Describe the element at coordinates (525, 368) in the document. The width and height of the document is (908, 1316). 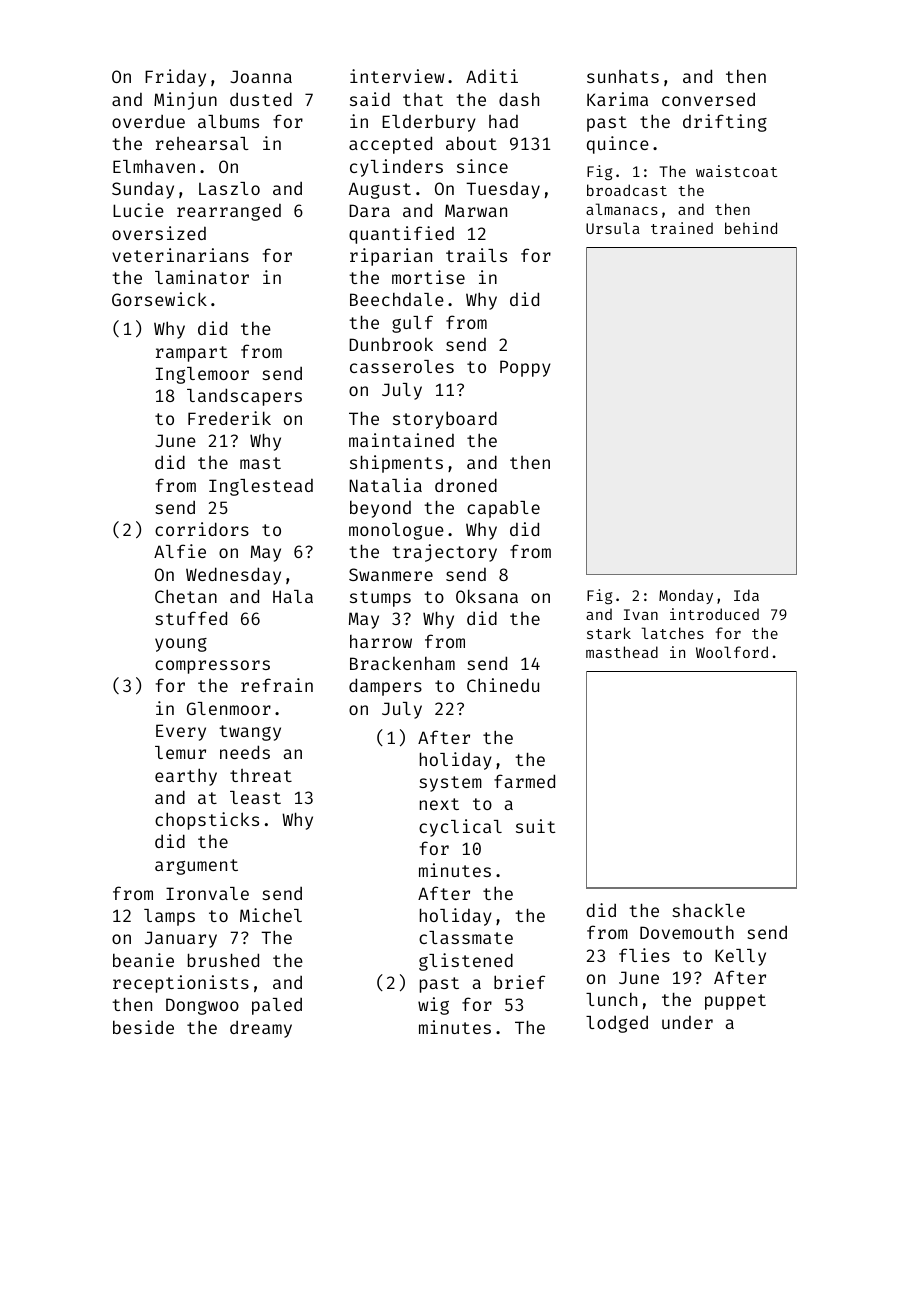
I see `Poppy` at that location.
